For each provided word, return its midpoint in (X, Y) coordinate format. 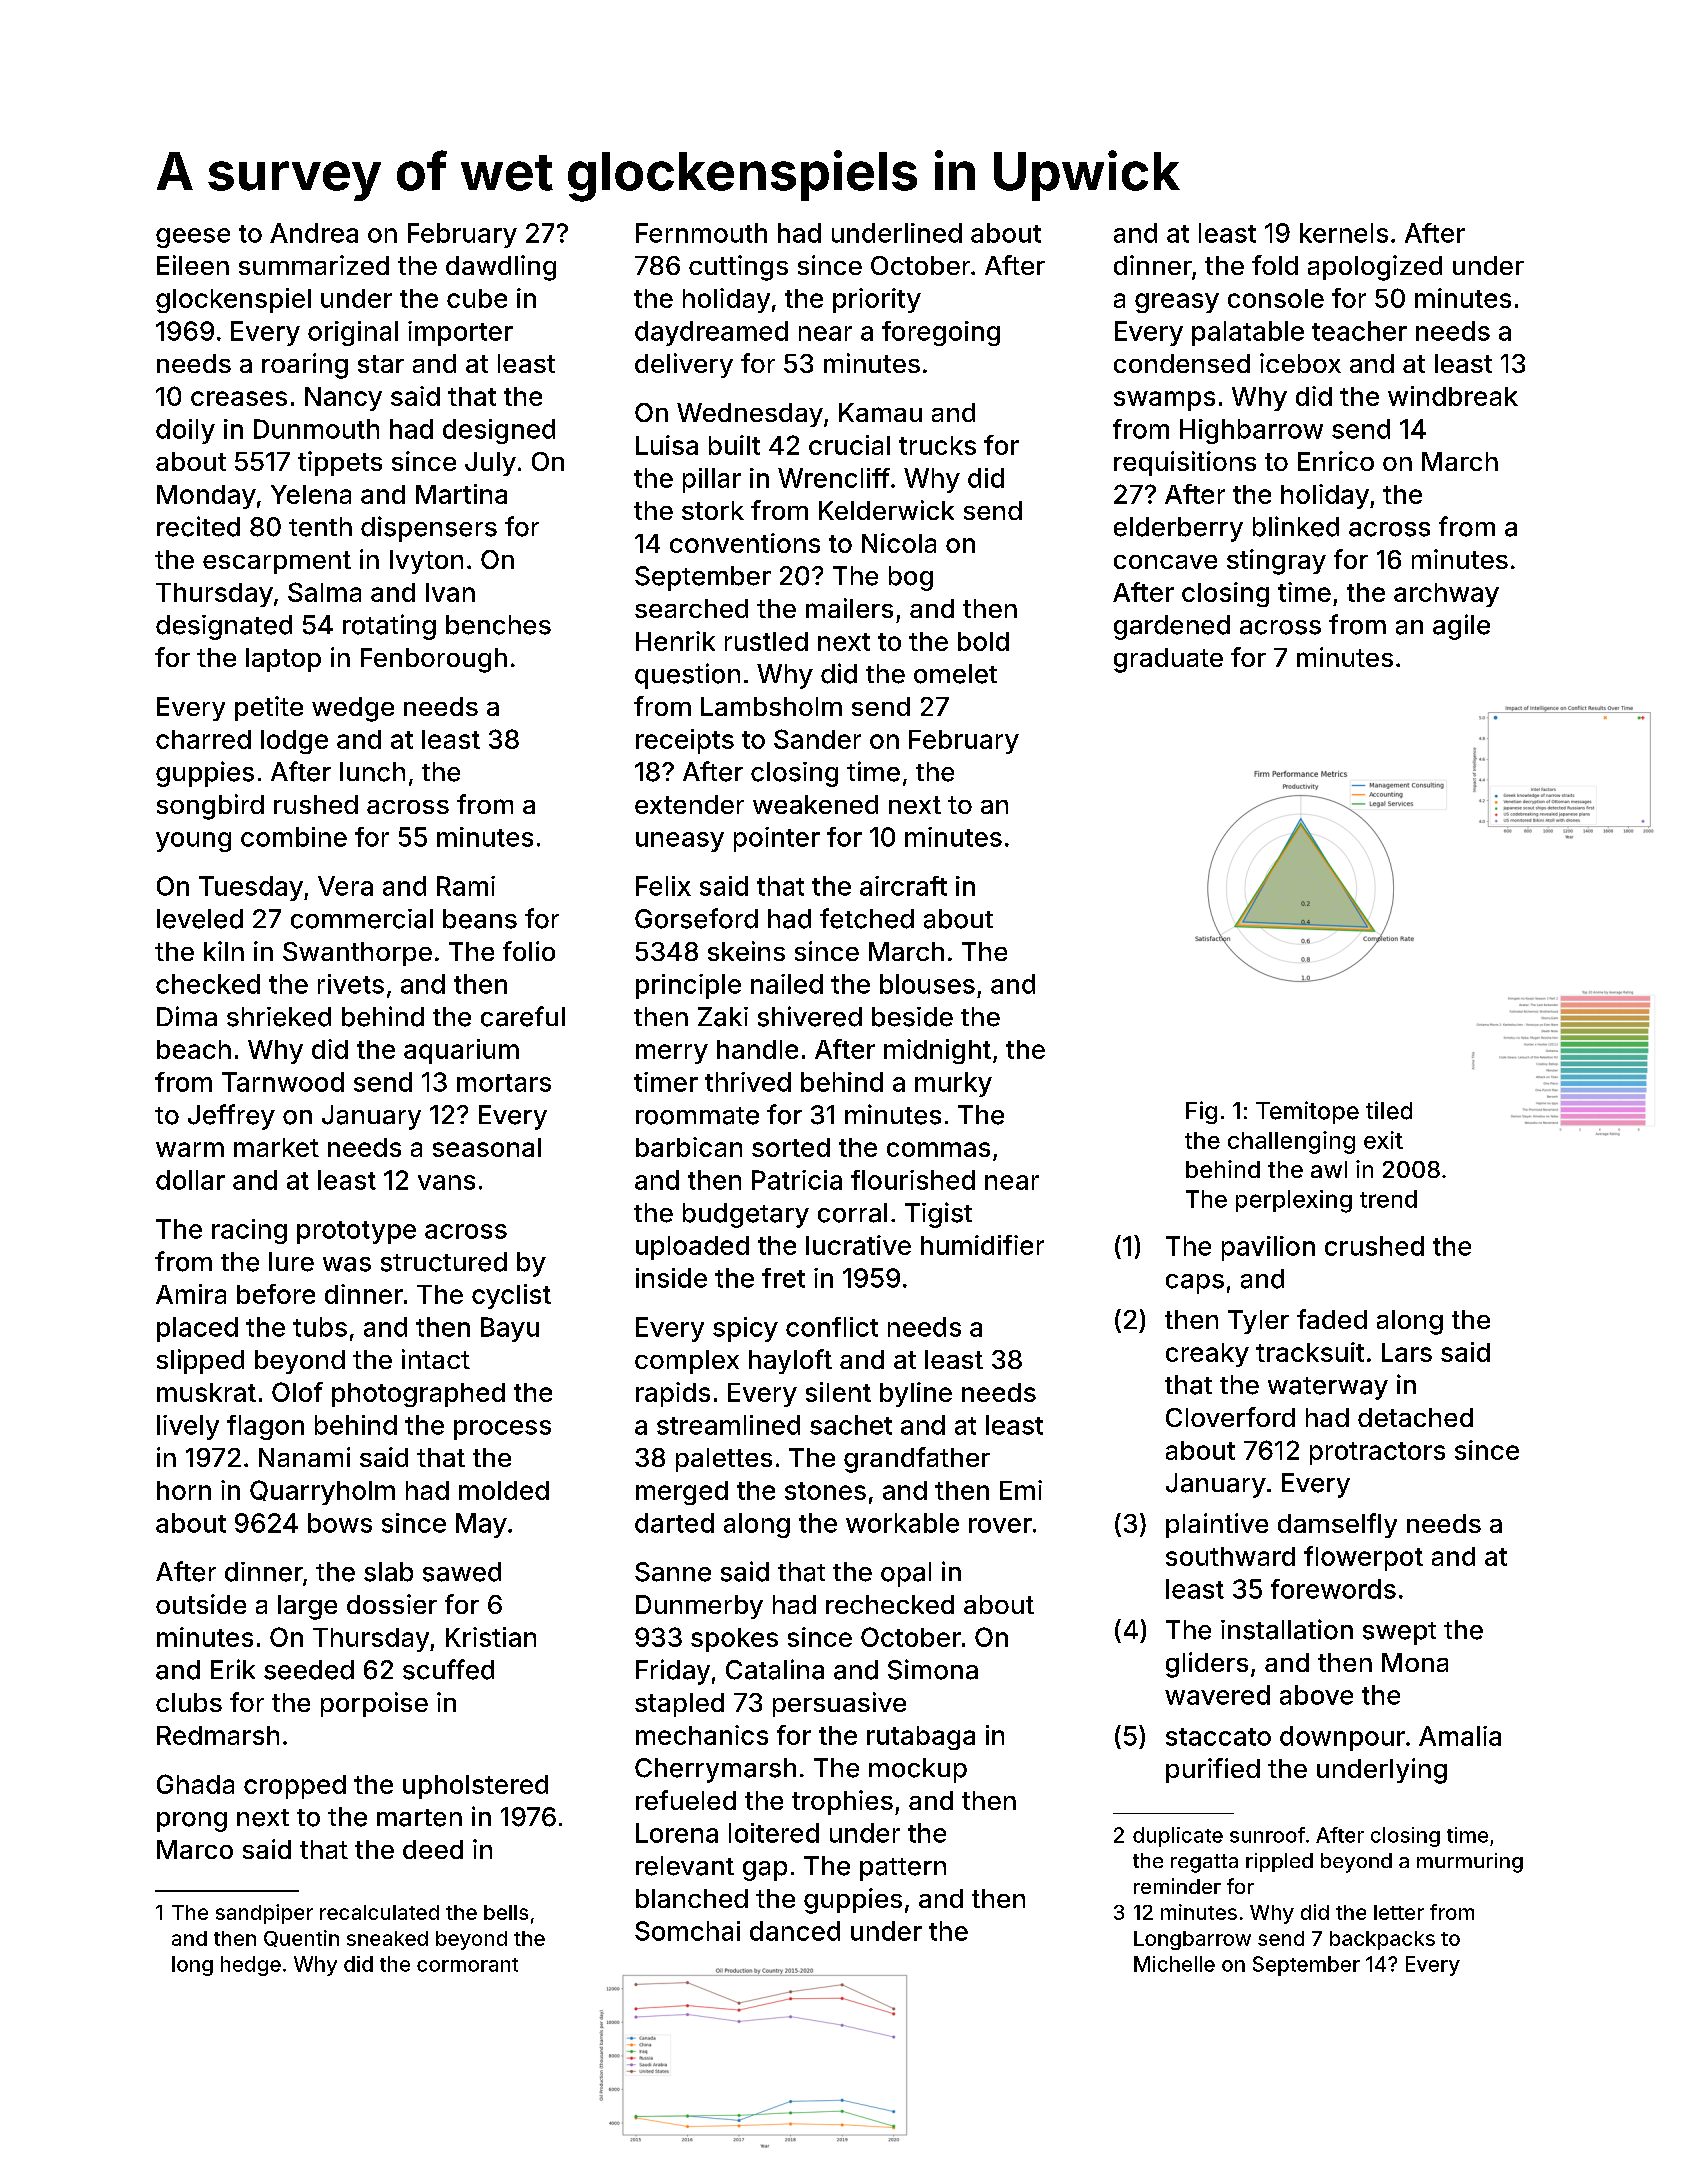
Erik (233, 1669)
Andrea (314, 233)
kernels (1344, 233)
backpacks (1382, 1940)
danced (795, 1931)
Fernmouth (701, 233)
